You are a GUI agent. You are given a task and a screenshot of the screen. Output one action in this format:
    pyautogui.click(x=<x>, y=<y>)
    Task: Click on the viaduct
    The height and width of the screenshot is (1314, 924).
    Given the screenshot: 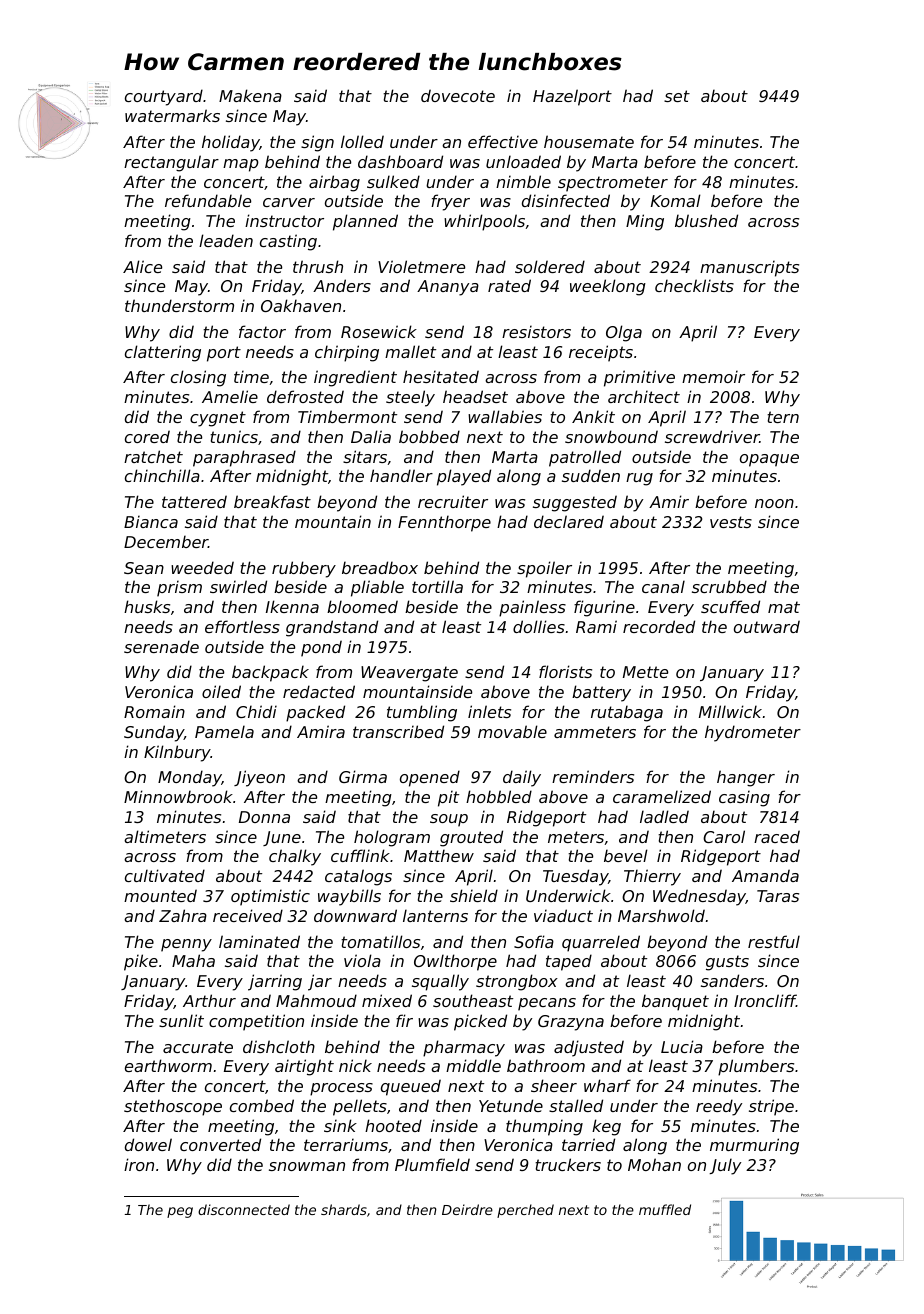 What is the action you would take?
    pyautogui.click(x=563, y=915)
